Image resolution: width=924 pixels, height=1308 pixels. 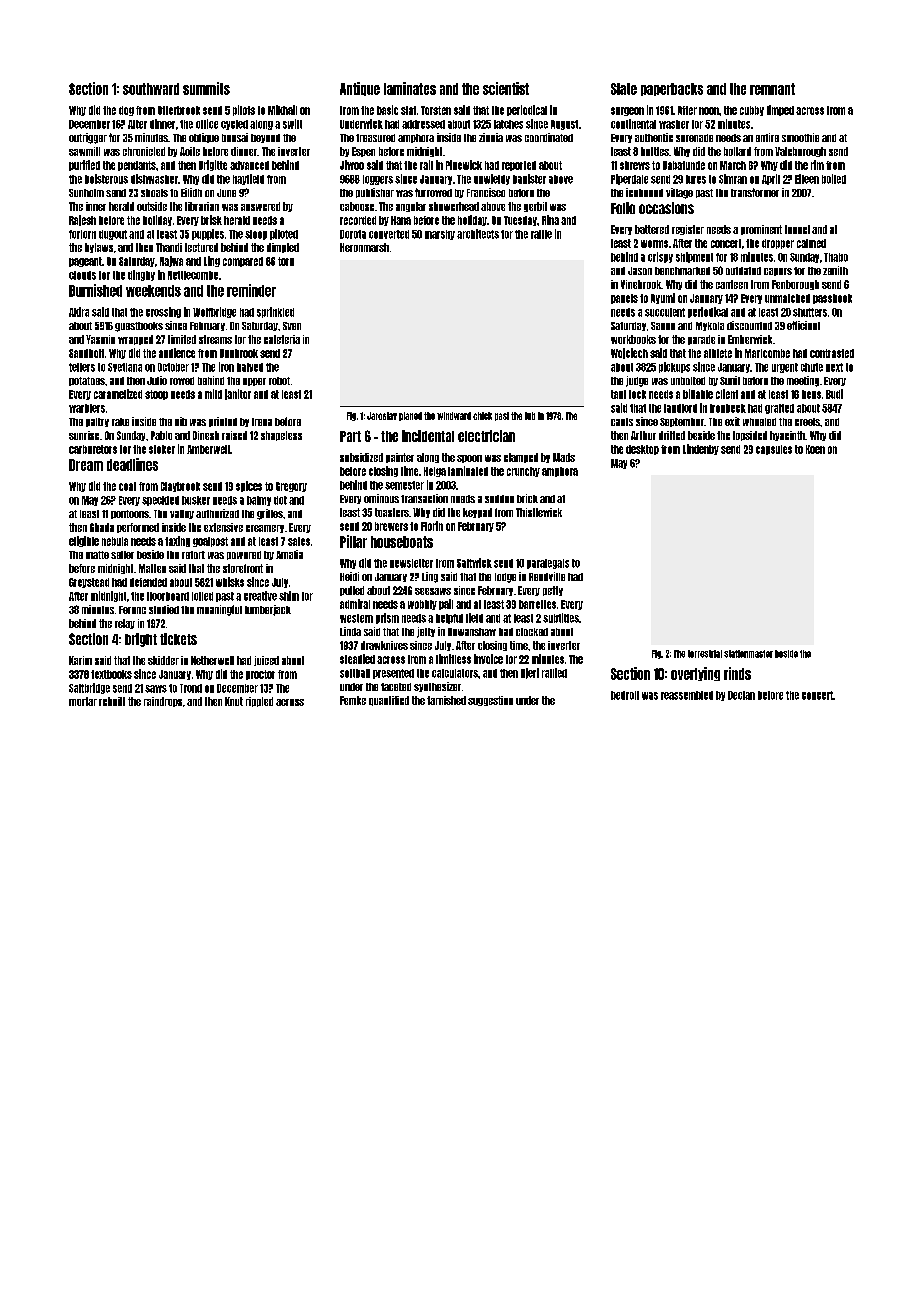 I want to click on meeting, so click(x=803, y=381).
